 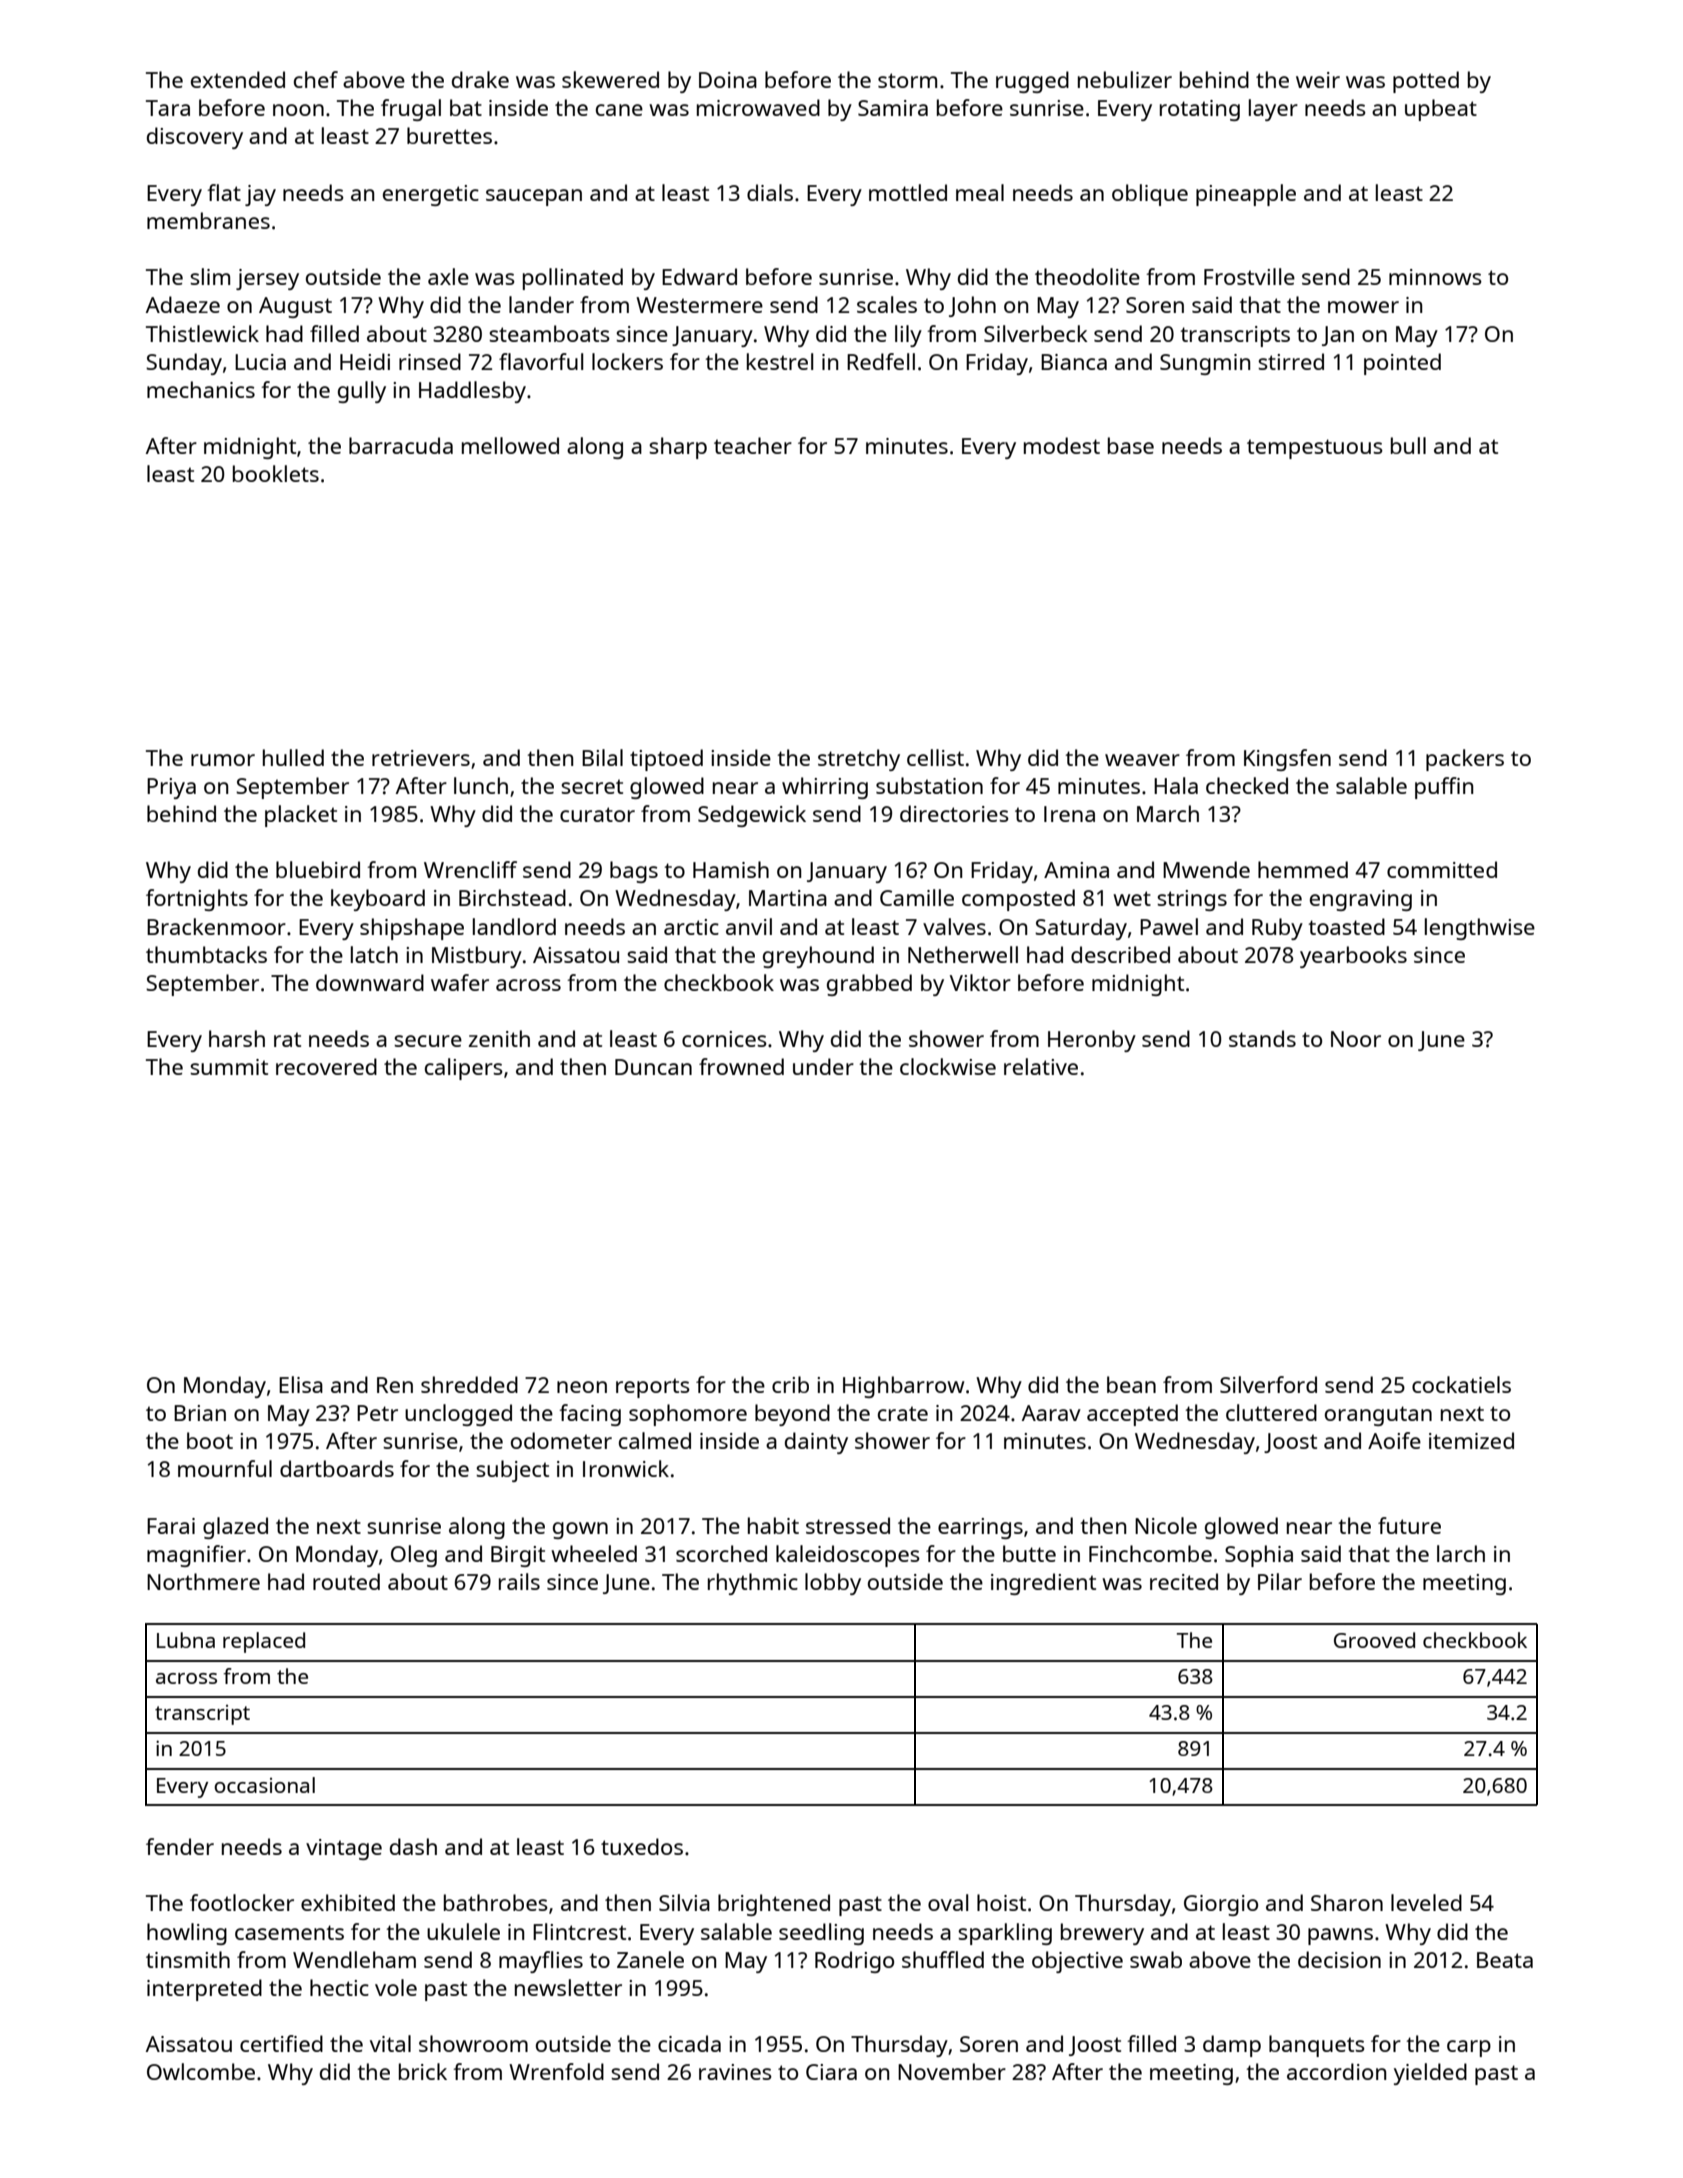 I want to click on membranes, so click(x=208, y=220).
